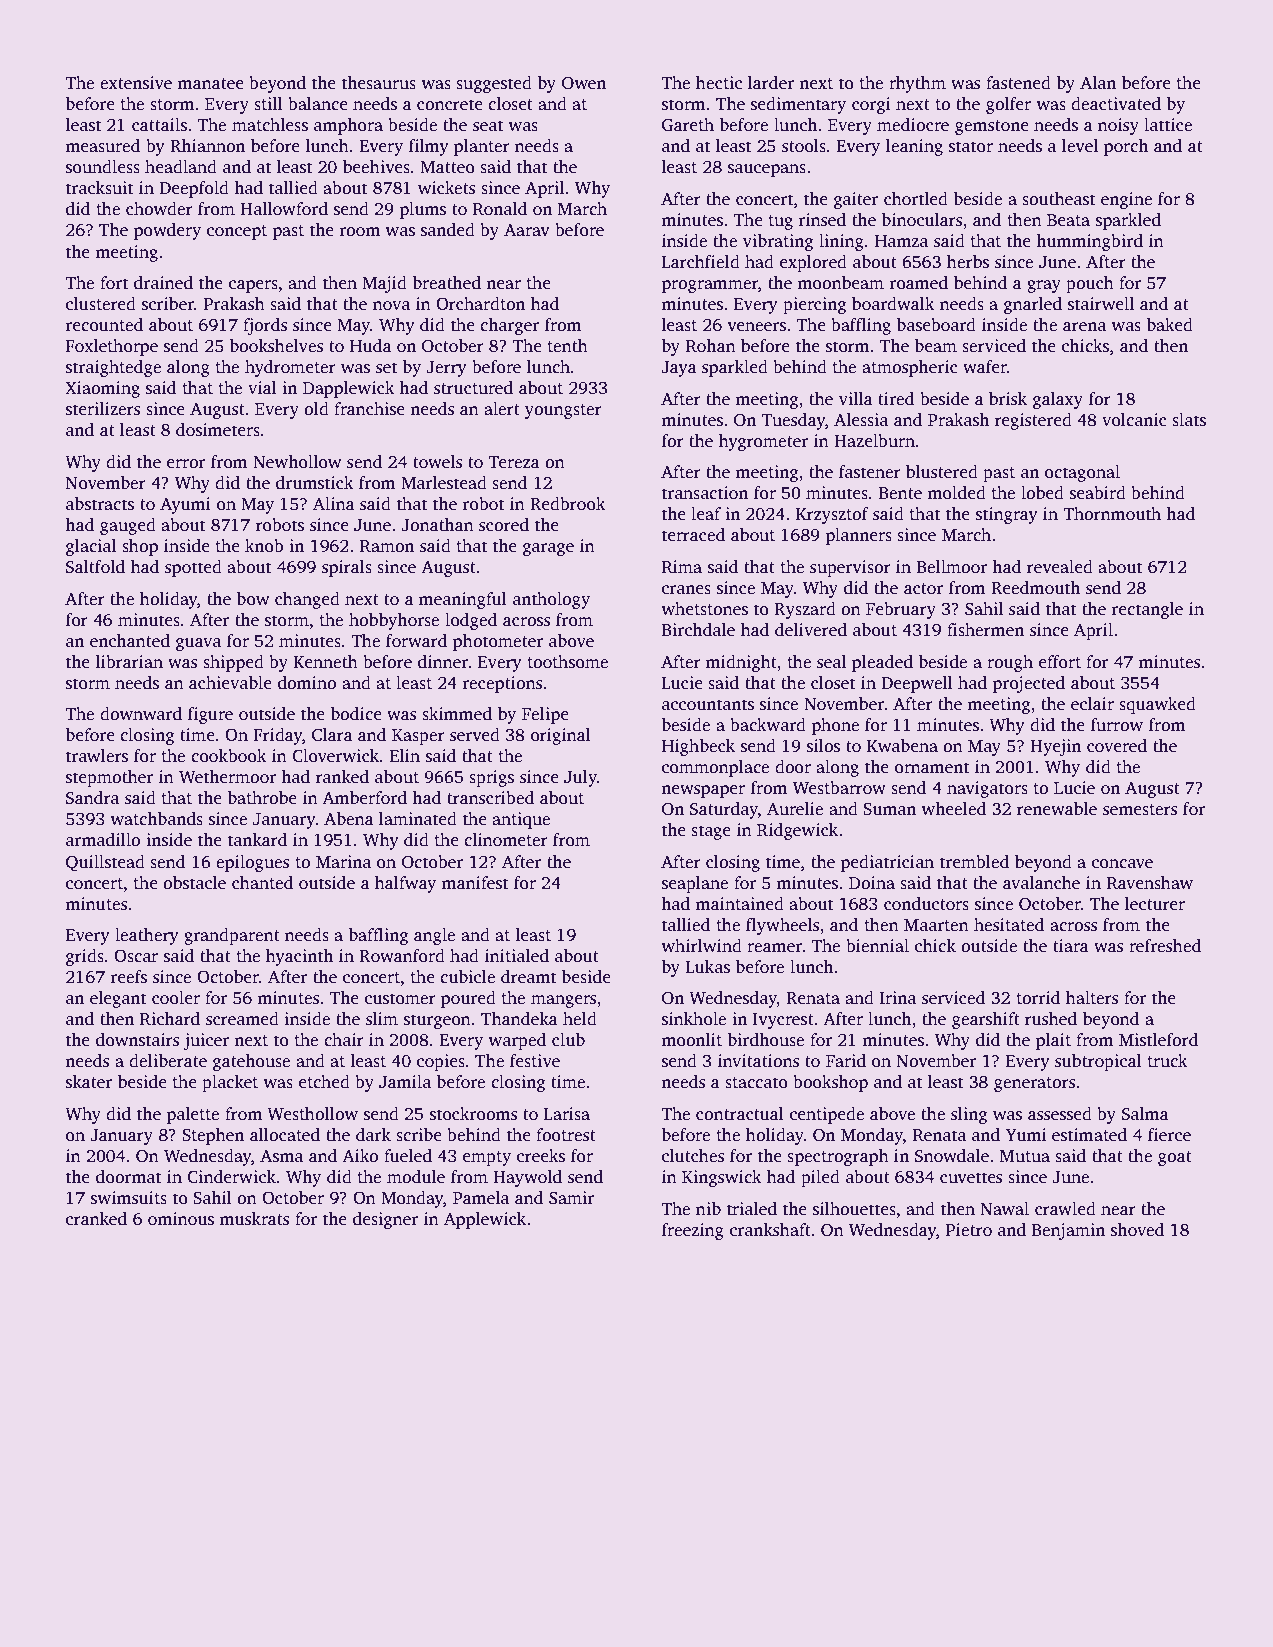  What do you see at coordinates (111, 347) in the page?
I see `Foxlethorpe` at bounding box center [111, 347].
